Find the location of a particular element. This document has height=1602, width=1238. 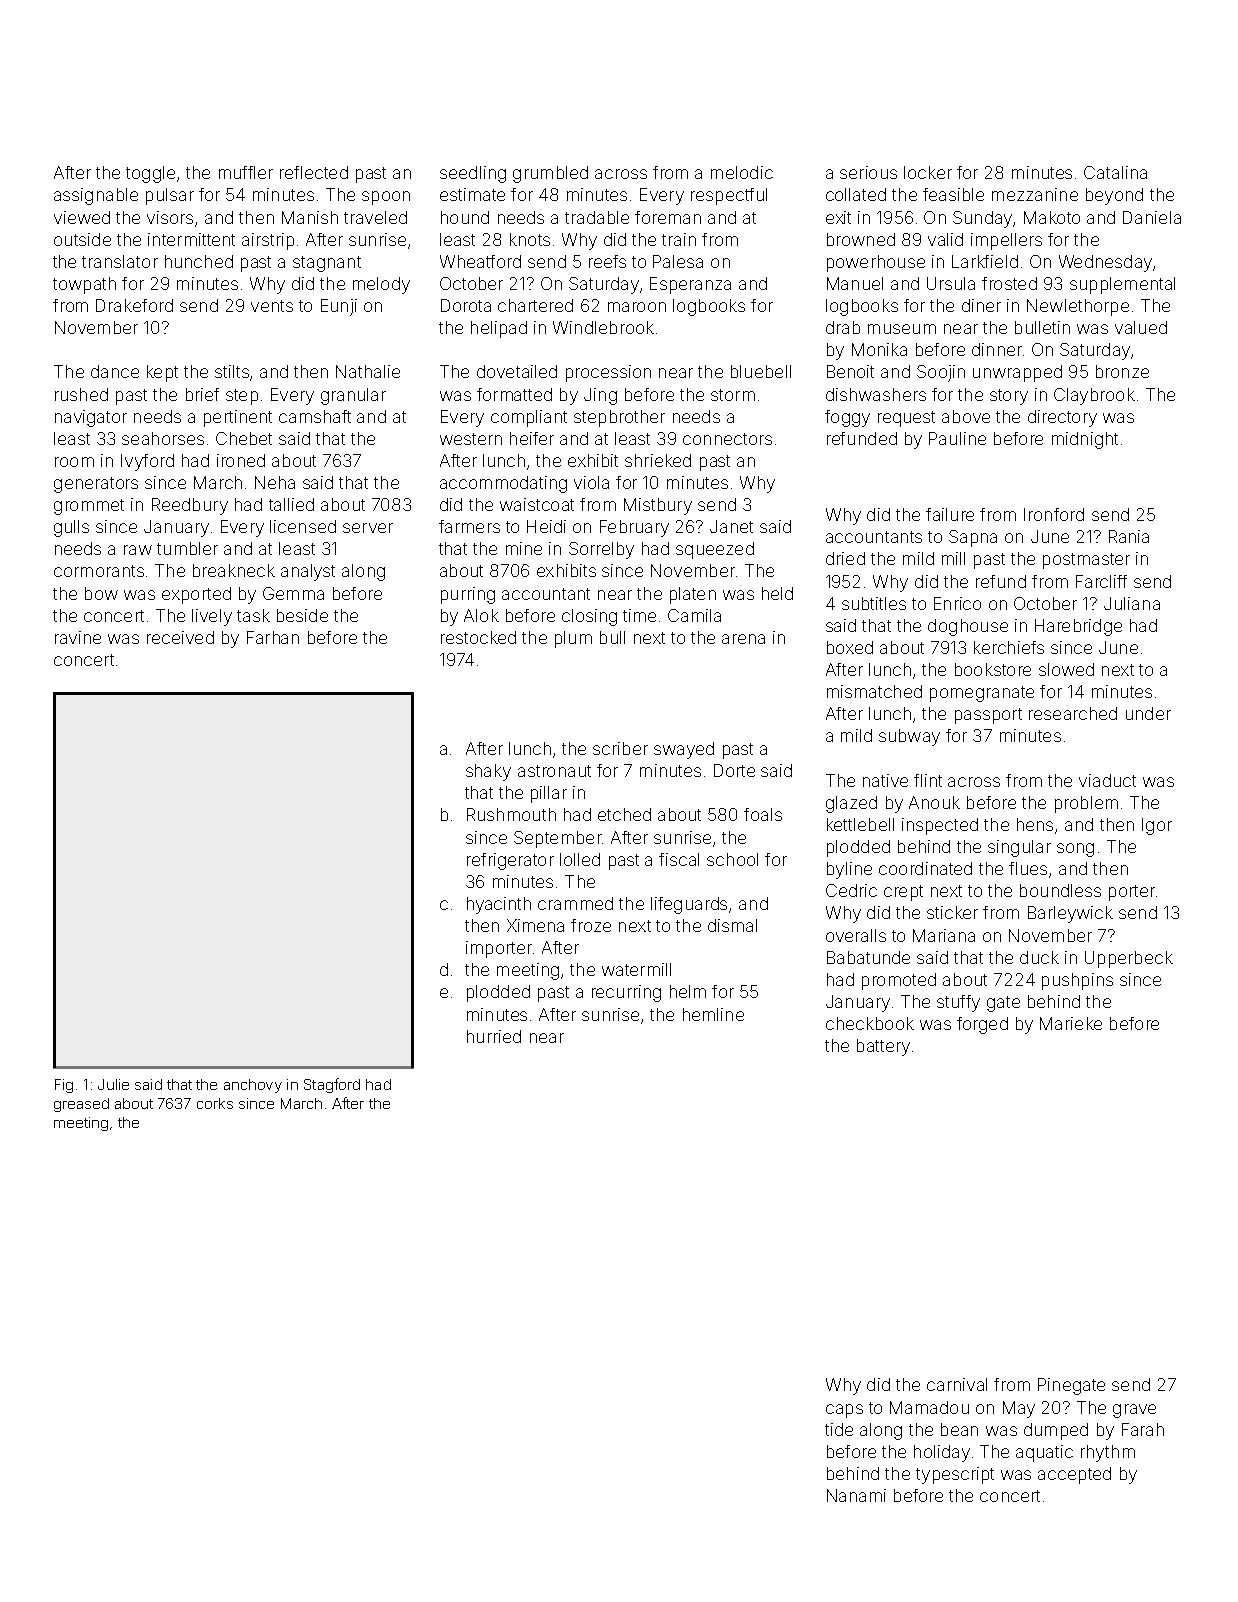

Esperanza is located at coordinates (690, 285).
